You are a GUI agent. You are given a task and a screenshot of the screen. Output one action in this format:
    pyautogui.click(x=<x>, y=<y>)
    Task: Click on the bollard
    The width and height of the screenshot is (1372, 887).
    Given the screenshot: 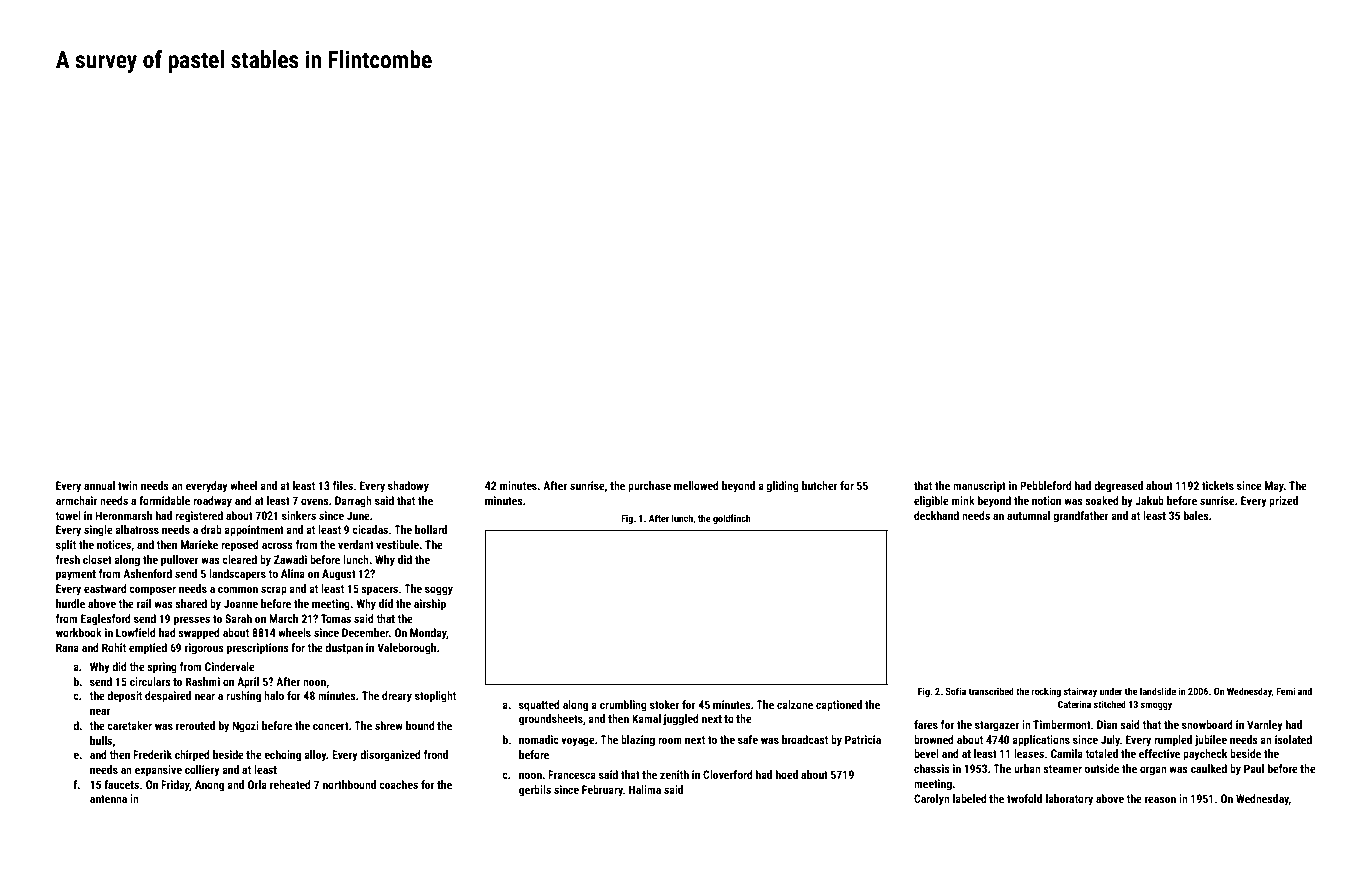 What is the action you would take?
    pyautogui.click(x=431, y=529)
